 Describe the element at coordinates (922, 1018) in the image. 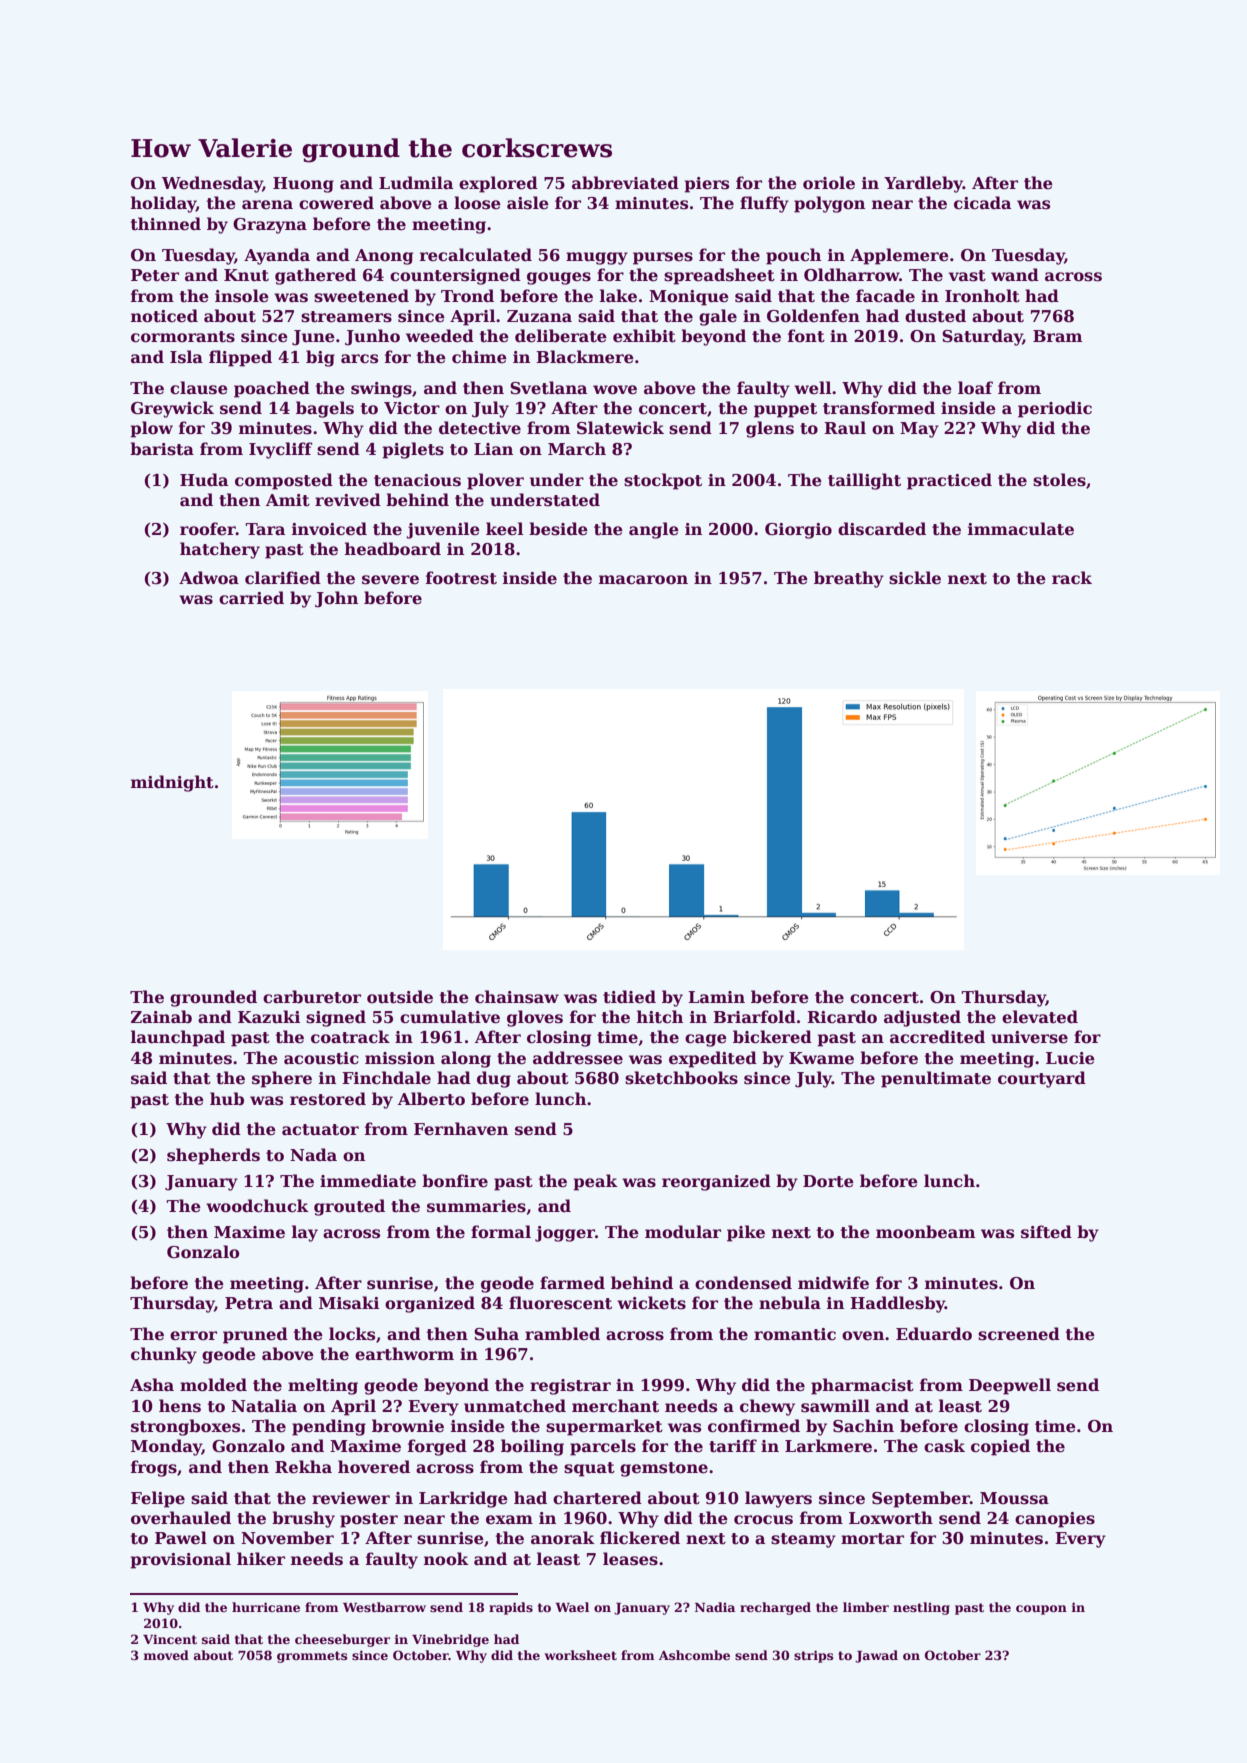

I see `adjusted` at that location.
